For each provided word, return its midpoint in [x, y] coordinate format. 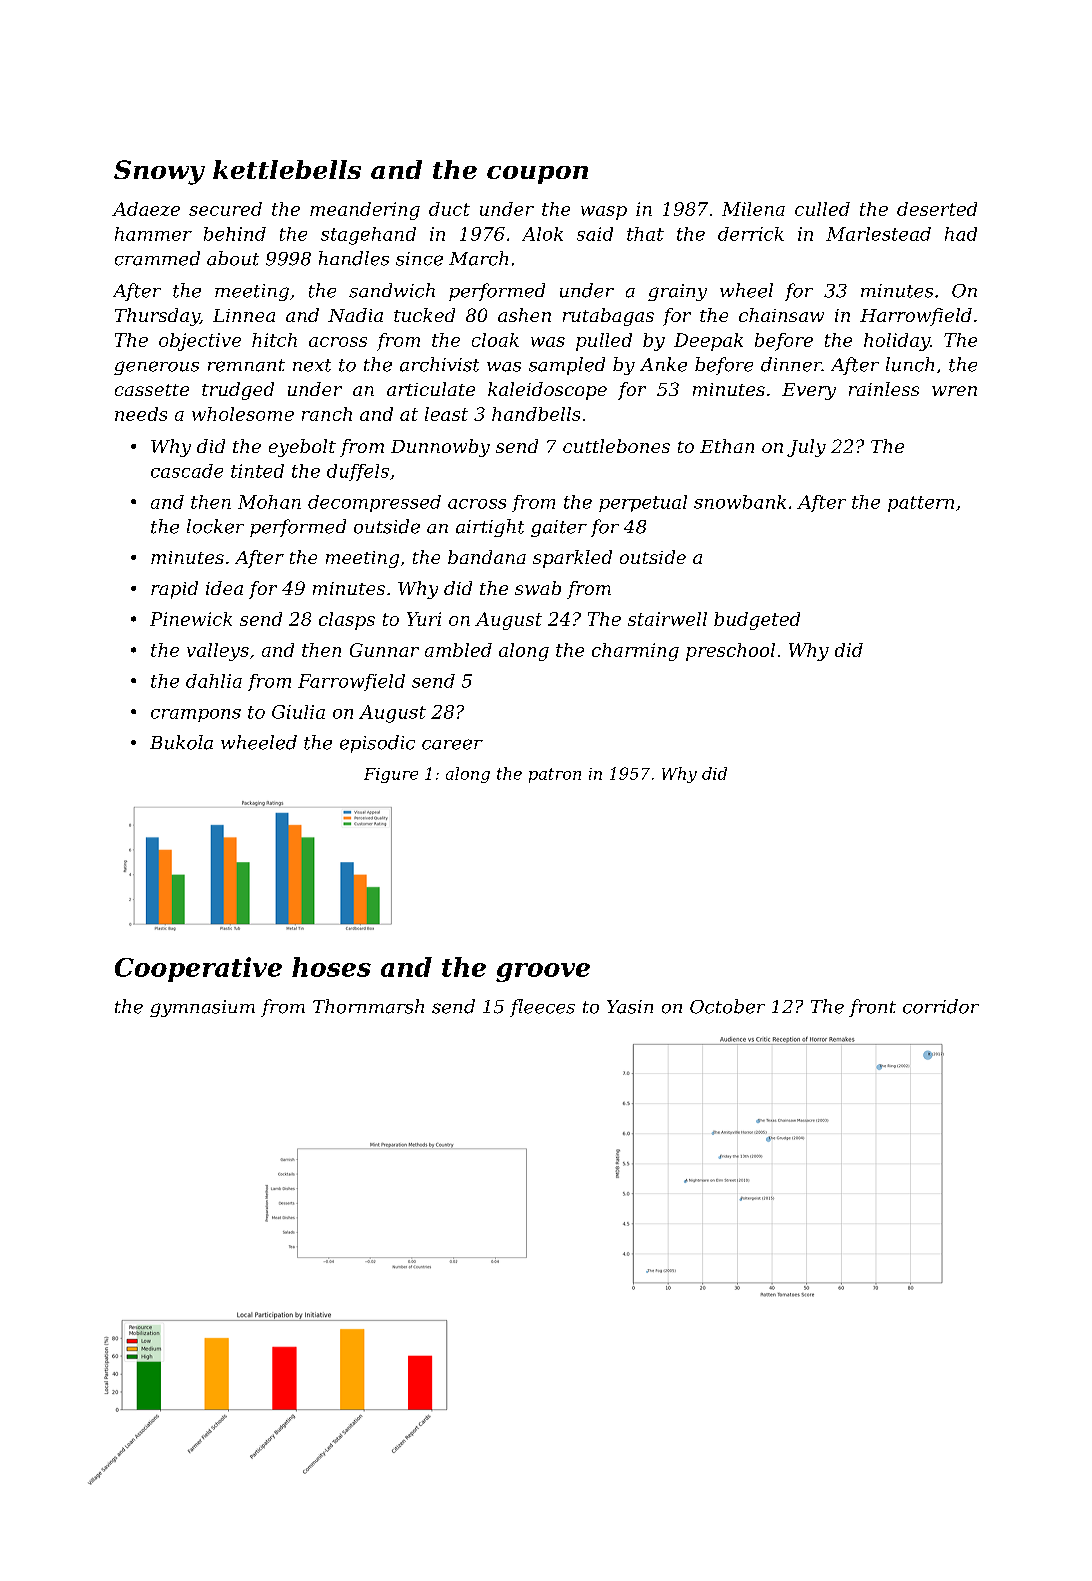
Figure [391, 775]
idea [224, 588]
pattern [921, 504]
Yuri [424, 619]
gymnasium [202, 1008]
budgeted [757, 621]
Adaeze [146, 209]
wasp [604, 213]
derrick [751, 234]
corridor [941, 1006]
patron [555, 775]
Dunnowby [440, 448]
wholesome [243, 414]
